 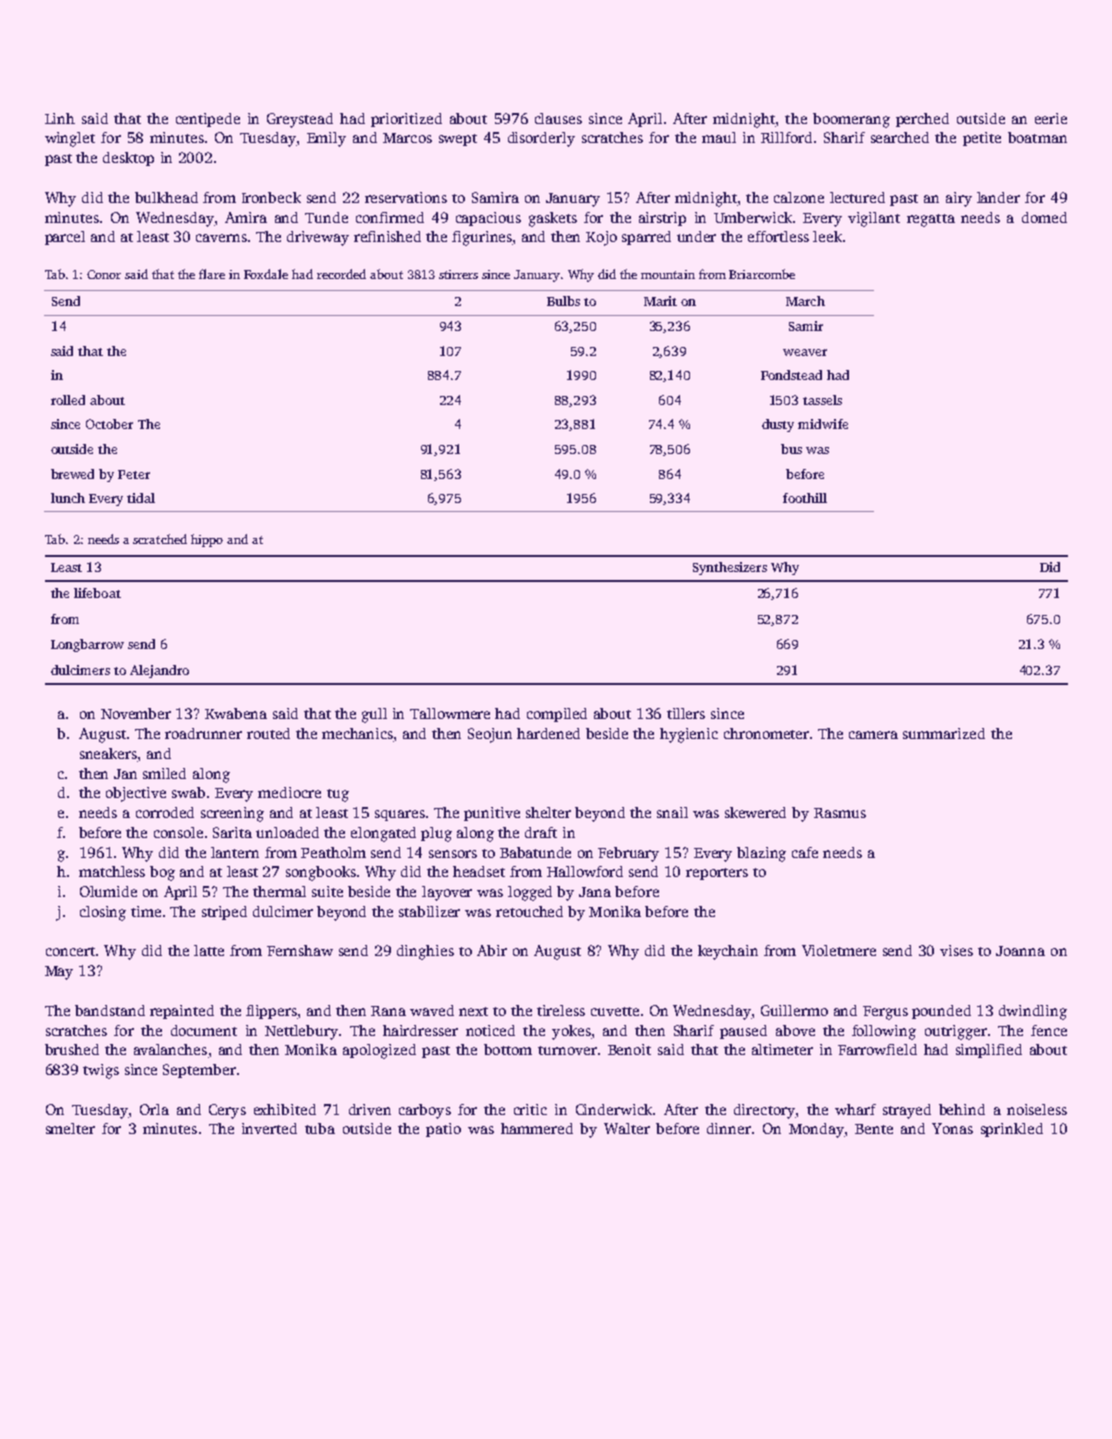 I want to click on chronometer, so click(x=766, y=733).
